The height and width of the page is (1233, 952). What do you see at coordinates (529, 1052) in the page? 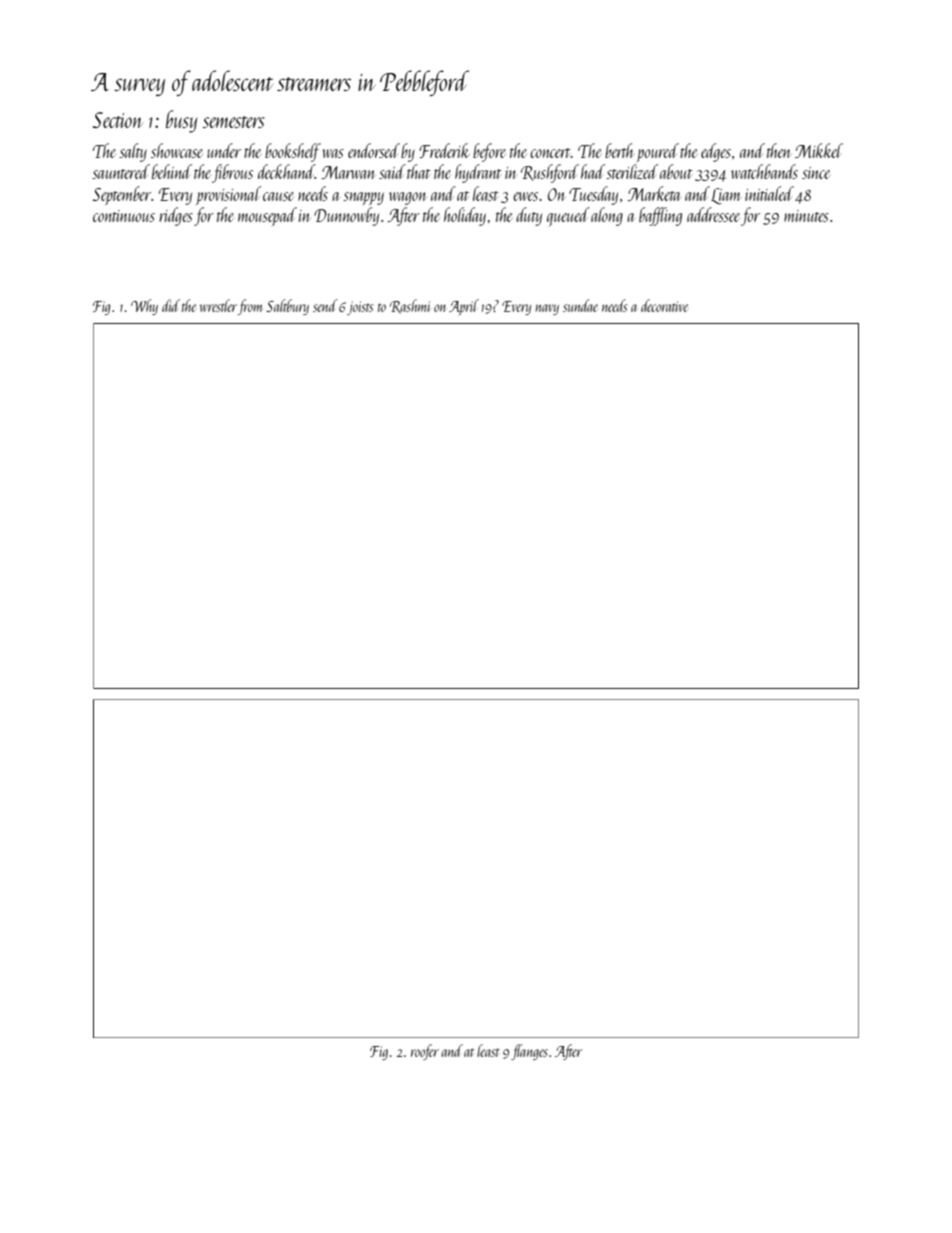
I see `flanges` at bounding box center [529, 1052].
